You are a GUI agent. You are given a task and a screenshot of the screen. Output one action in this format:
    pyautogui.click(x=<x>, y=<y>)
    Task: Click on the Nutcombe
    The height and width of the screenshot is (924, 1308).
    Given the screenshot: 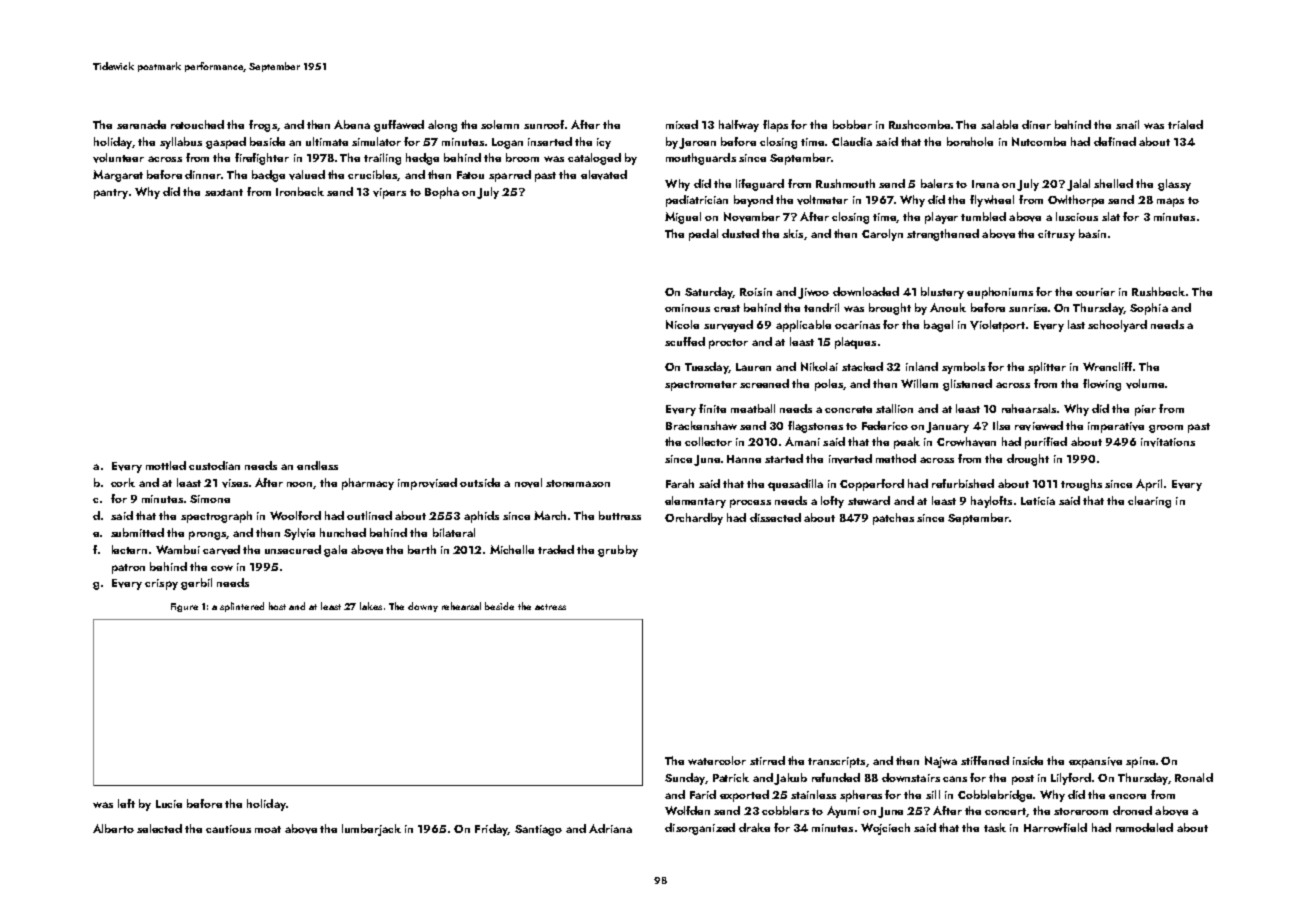 What is the action you would take?
    pyautogui.click(x=1039, y=141)
